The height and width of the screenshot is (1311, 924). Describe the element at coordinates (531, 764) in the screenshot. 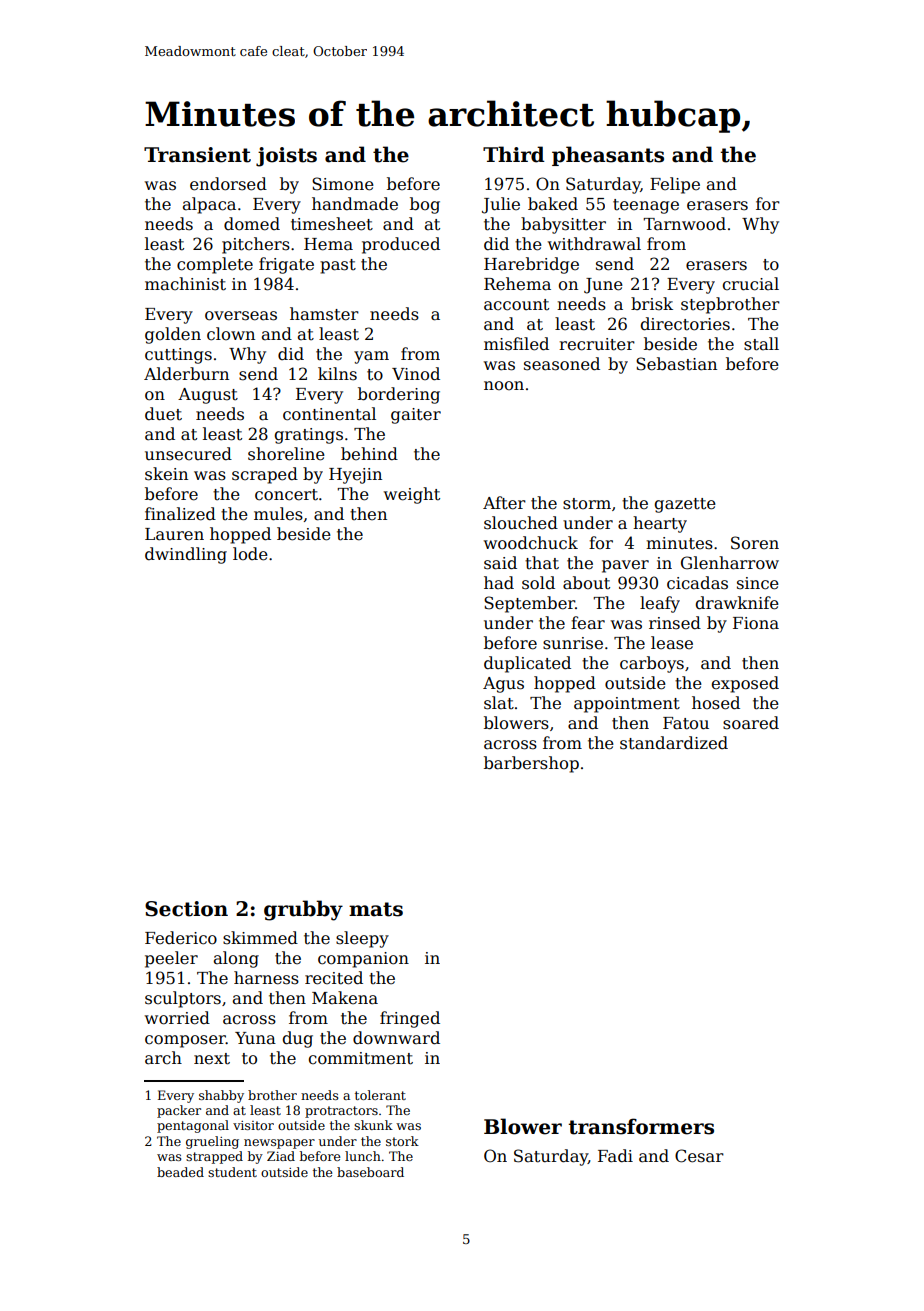

I see `barbershop` at that location.
